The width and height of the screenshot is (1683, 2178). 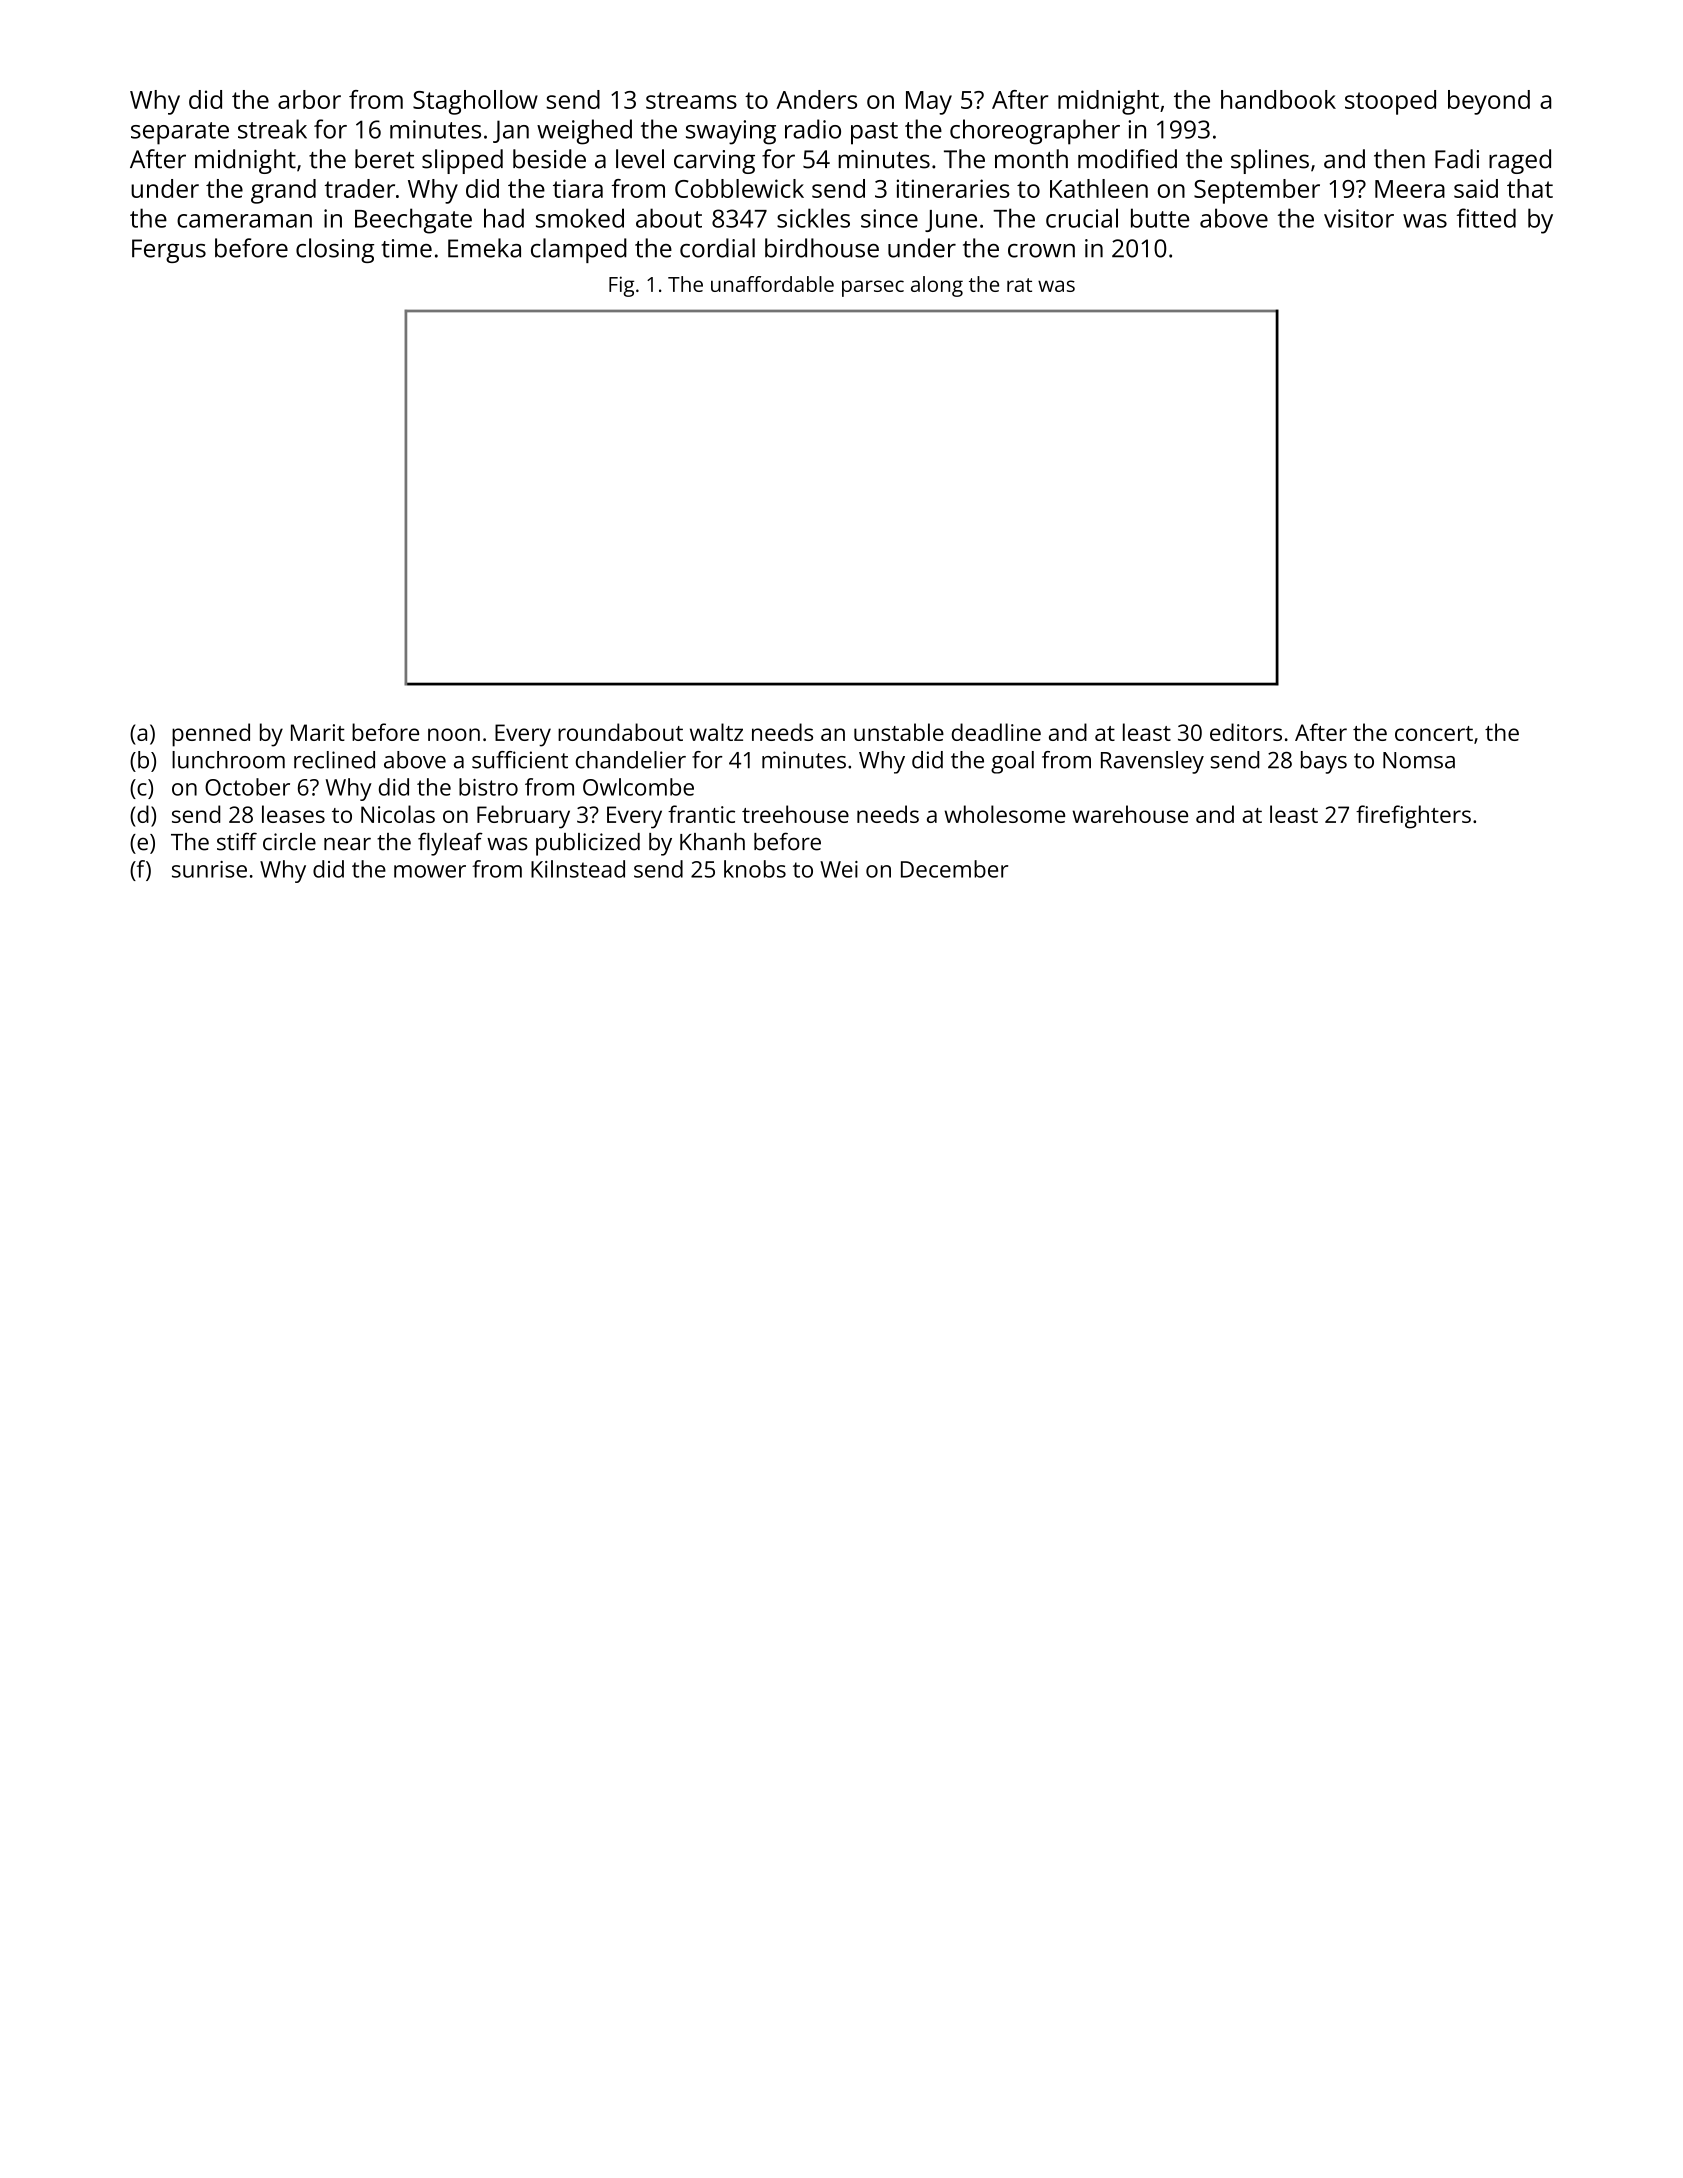 I want to click on separate, so click(x=180, y=133).
